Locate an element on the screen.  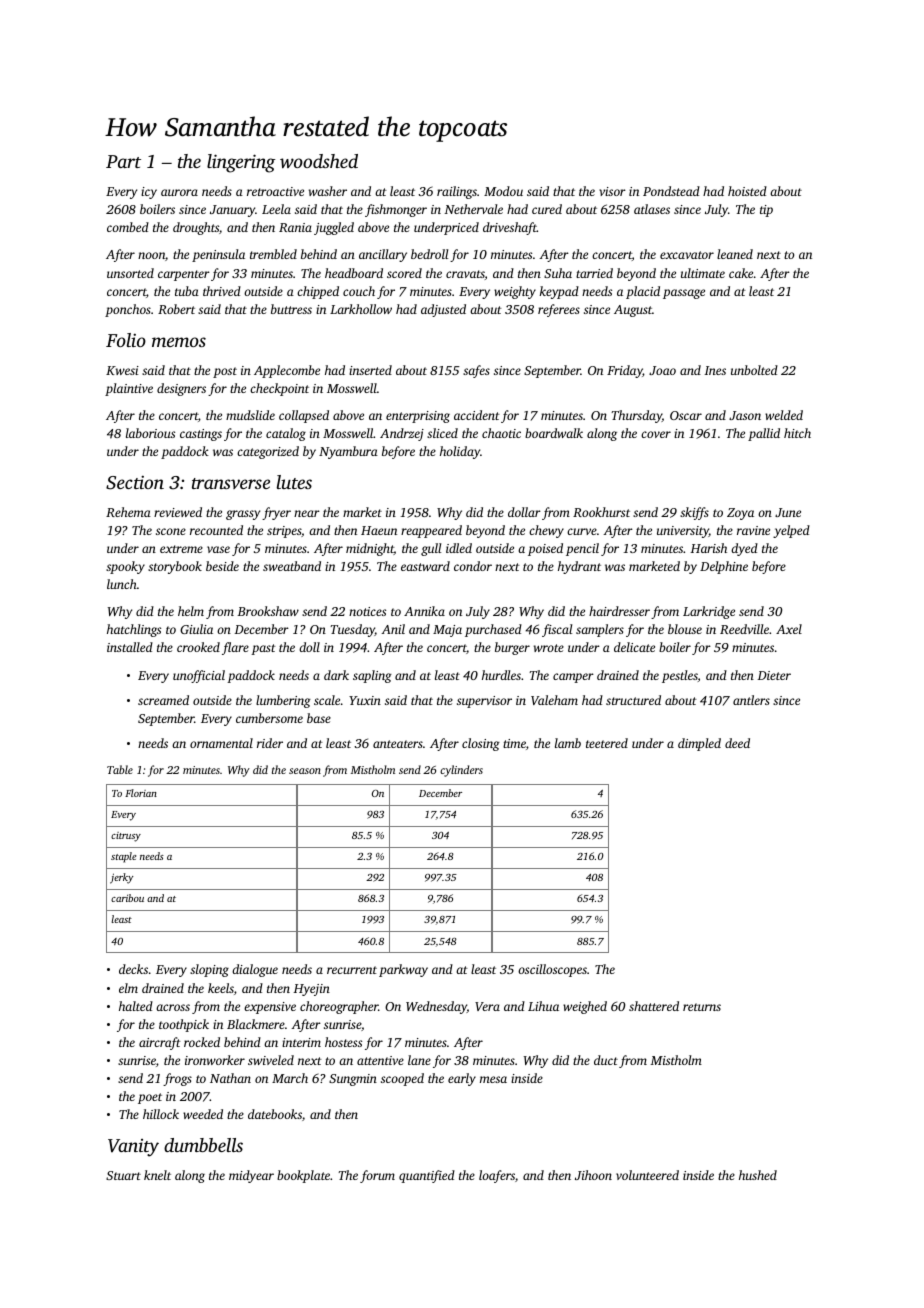
cylinders is located at coordinates (461, 771).
